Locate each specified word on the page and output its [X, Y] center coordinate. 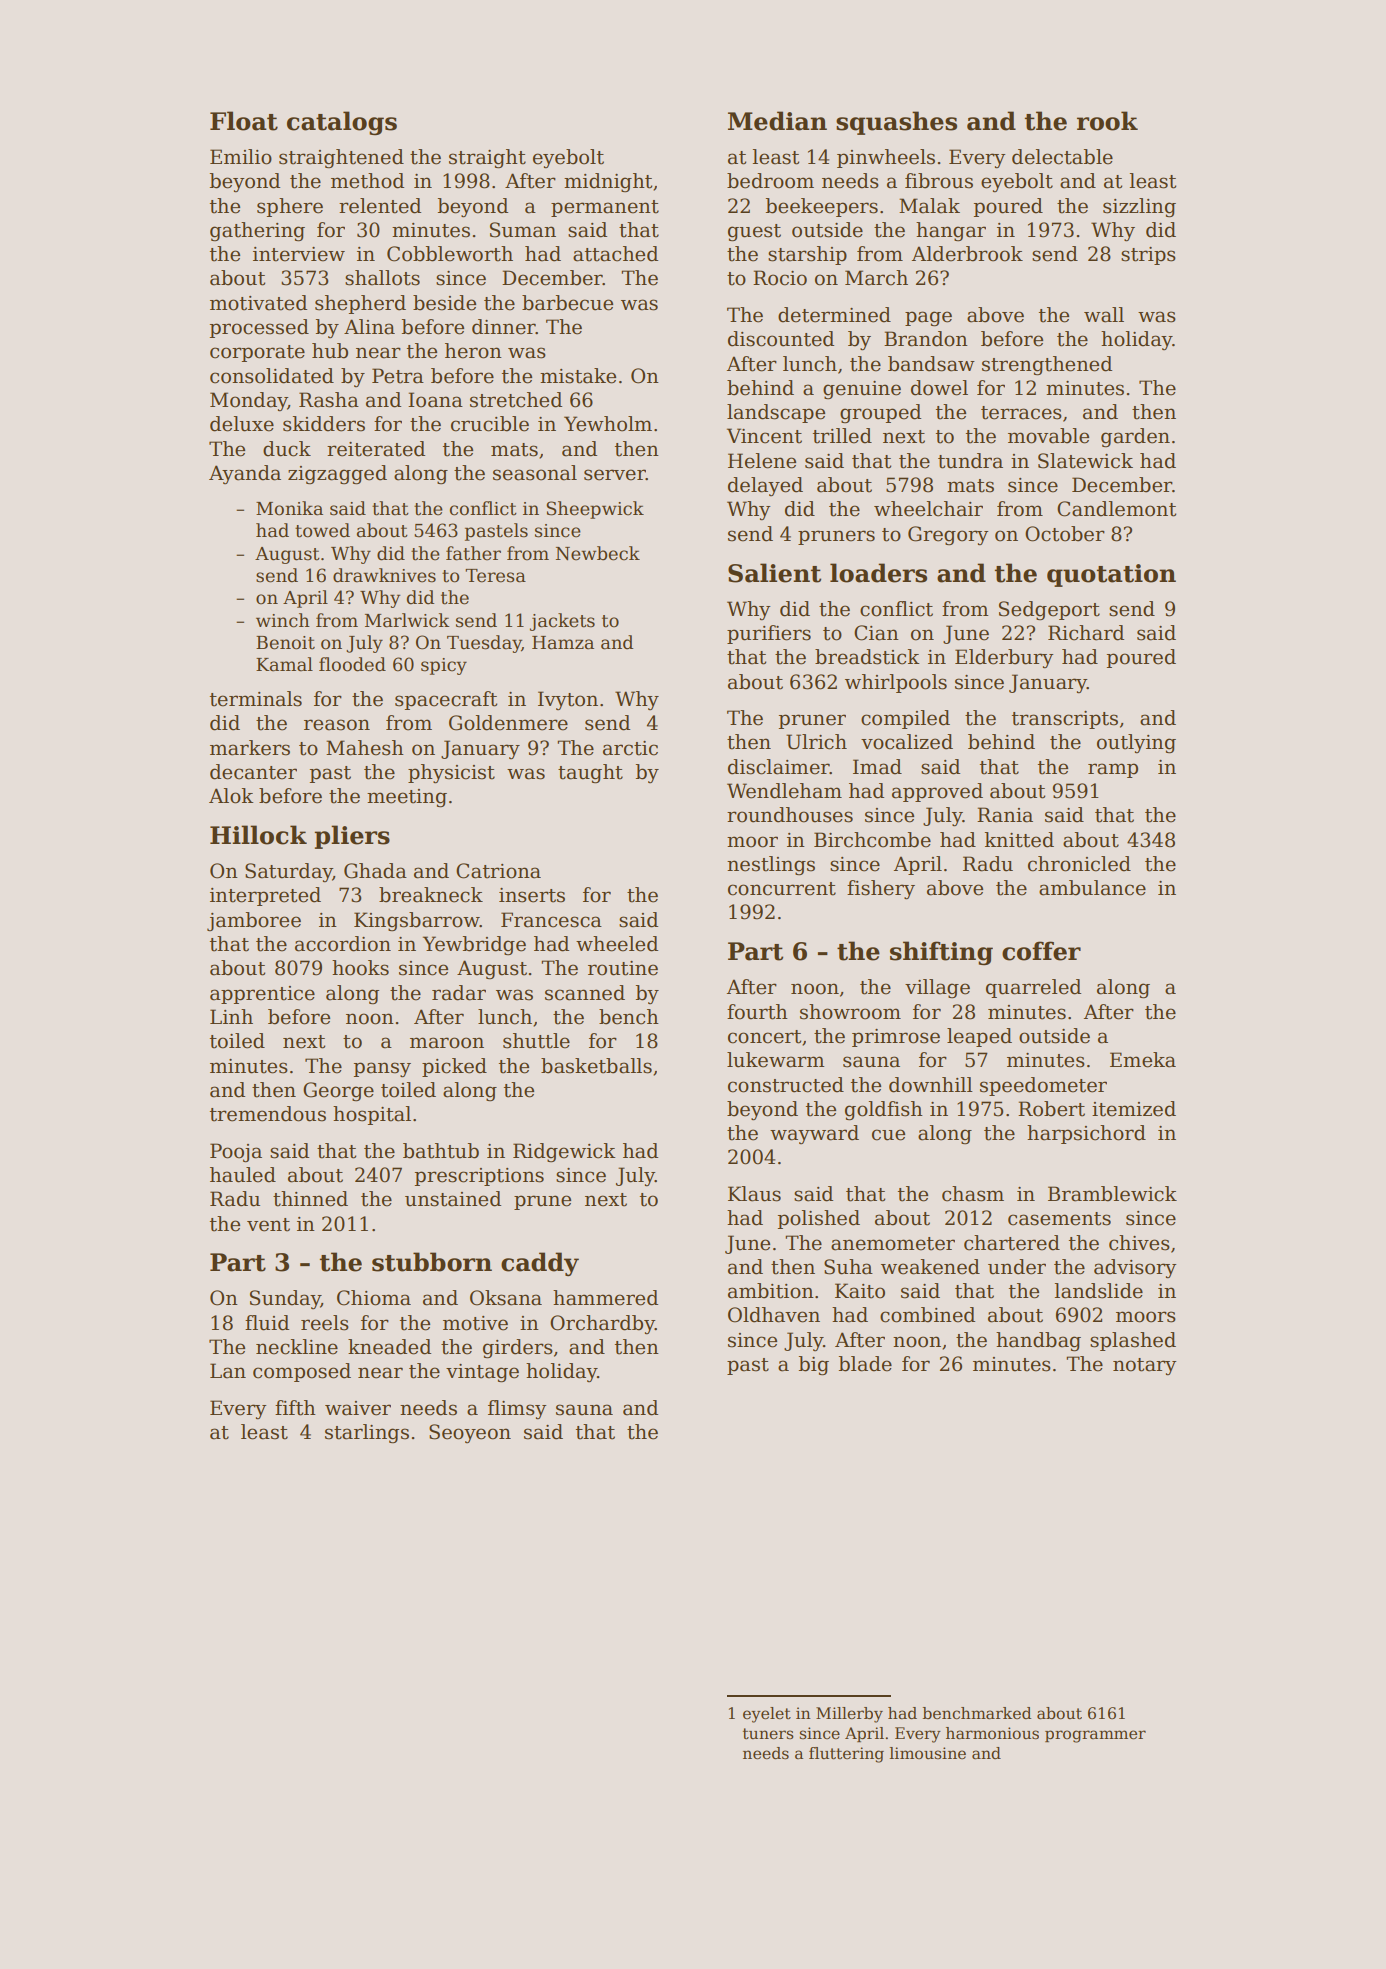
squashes [896, 123]
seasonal [535, 473]
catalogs [342, 123]
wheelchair [928, 509]
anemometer [893, 1244]
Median [777, 121]
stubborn [432, 1262]
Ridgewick [564, 1153]
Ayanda [245, 474]
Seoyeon [470, 1433]
